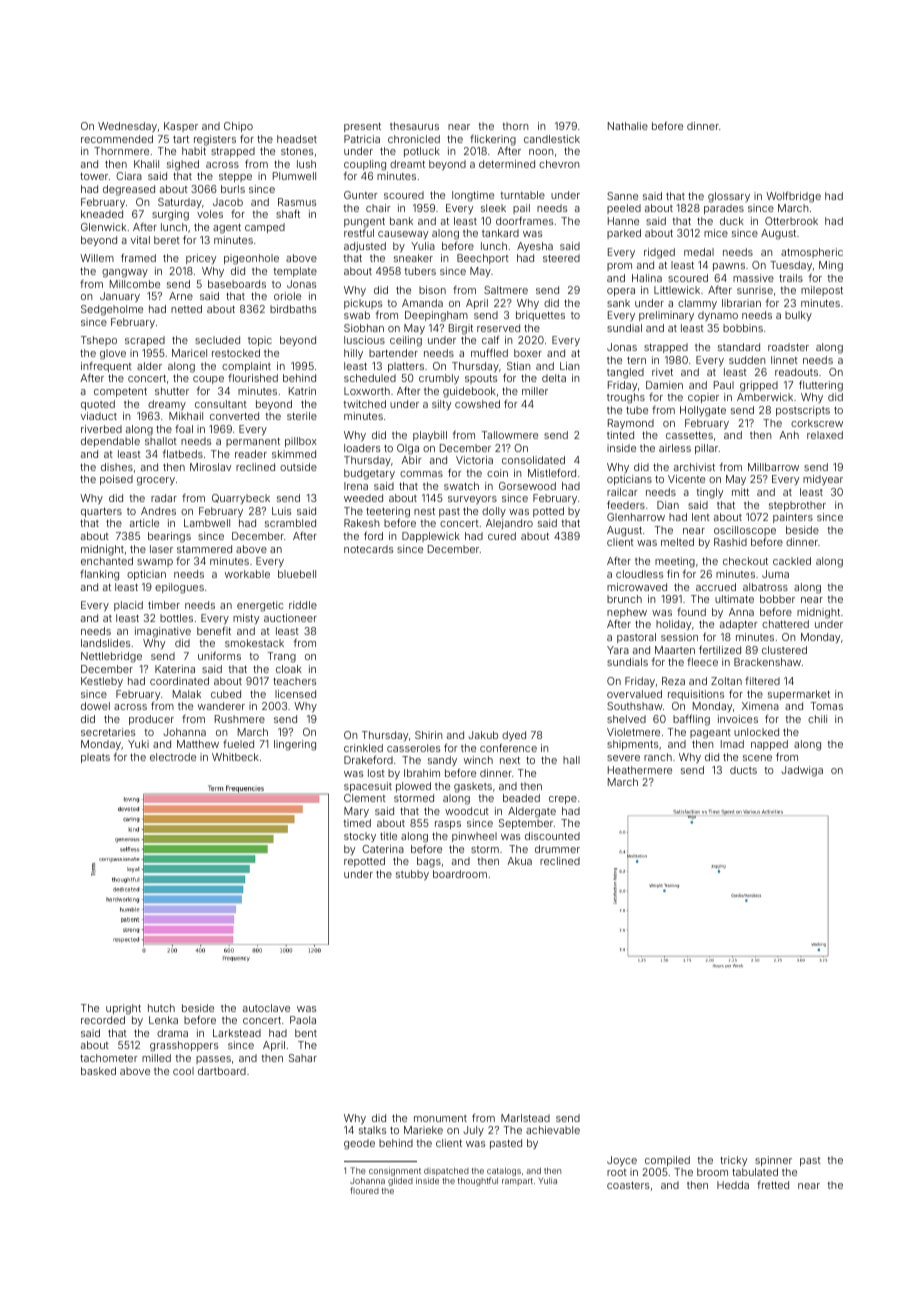 Image resolution: width=924 pixels, height=1308 pixels. What do you see at coordinates (163, 632) in the page?
I see `imaginative` at bounding box center [163, 632].
